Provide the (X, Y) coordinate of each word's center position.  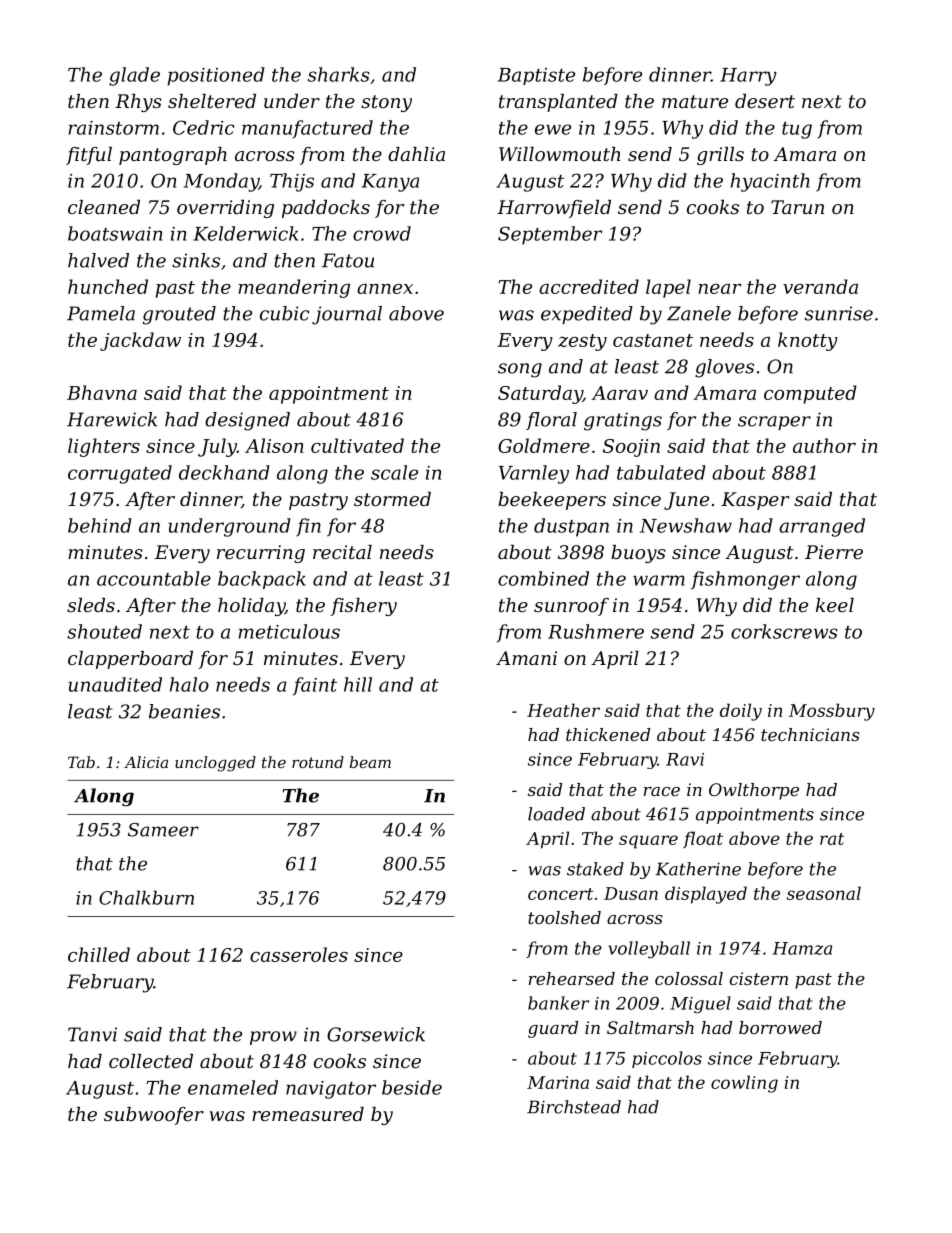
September (550, 235)
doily (741, 712)
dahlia (416, 154)
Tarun (797, 207)
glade (134, 76)
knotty (808, 341)
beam (370, 762)
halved (98, 260)
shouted (104, 631)
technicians (810, 734)
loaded (556, 814)
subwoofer (154, 1116)
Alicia (146, 762)
